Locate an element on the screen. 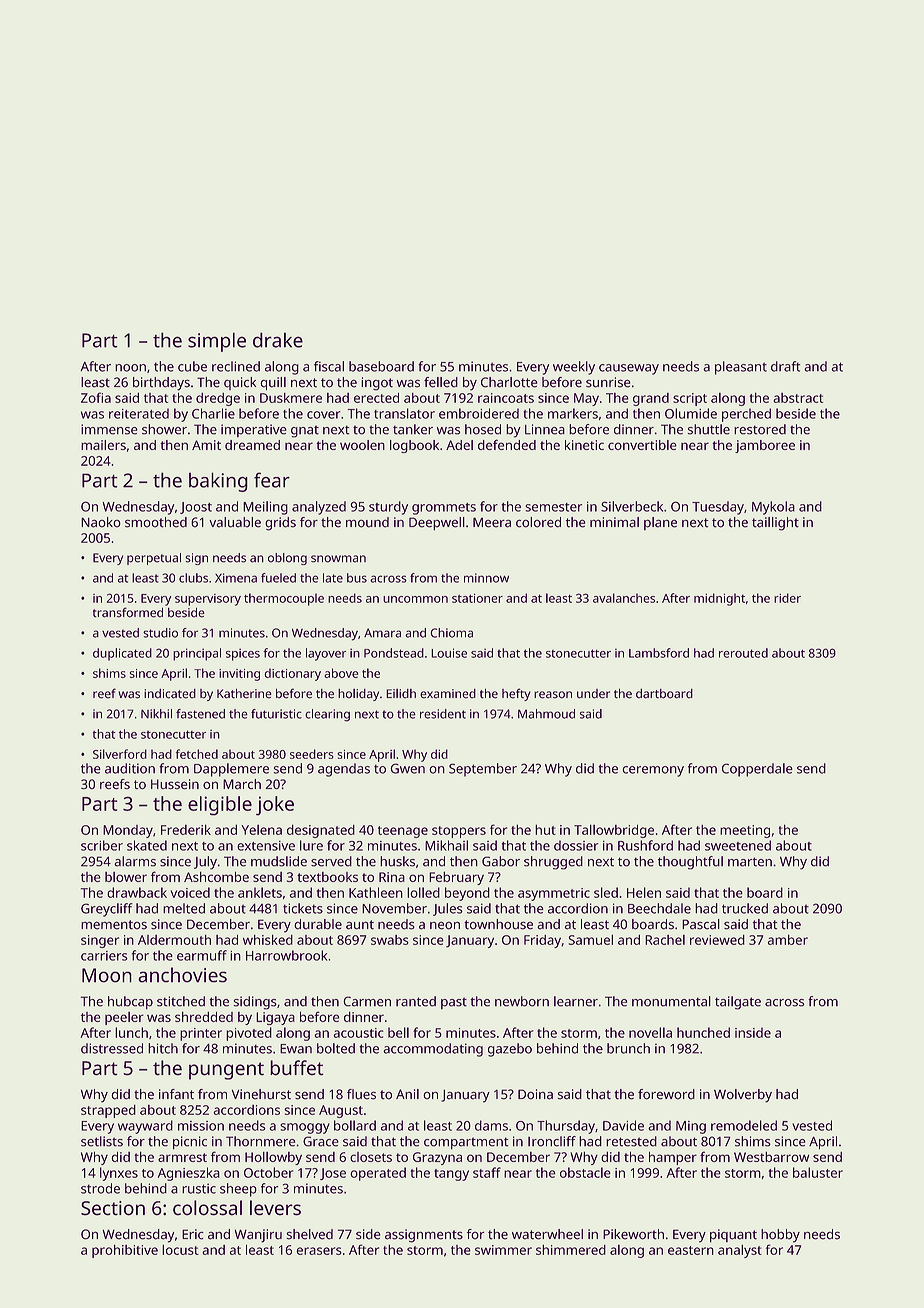 The image size is (924, 1308). ingot is located at coordinates (377, 384).
